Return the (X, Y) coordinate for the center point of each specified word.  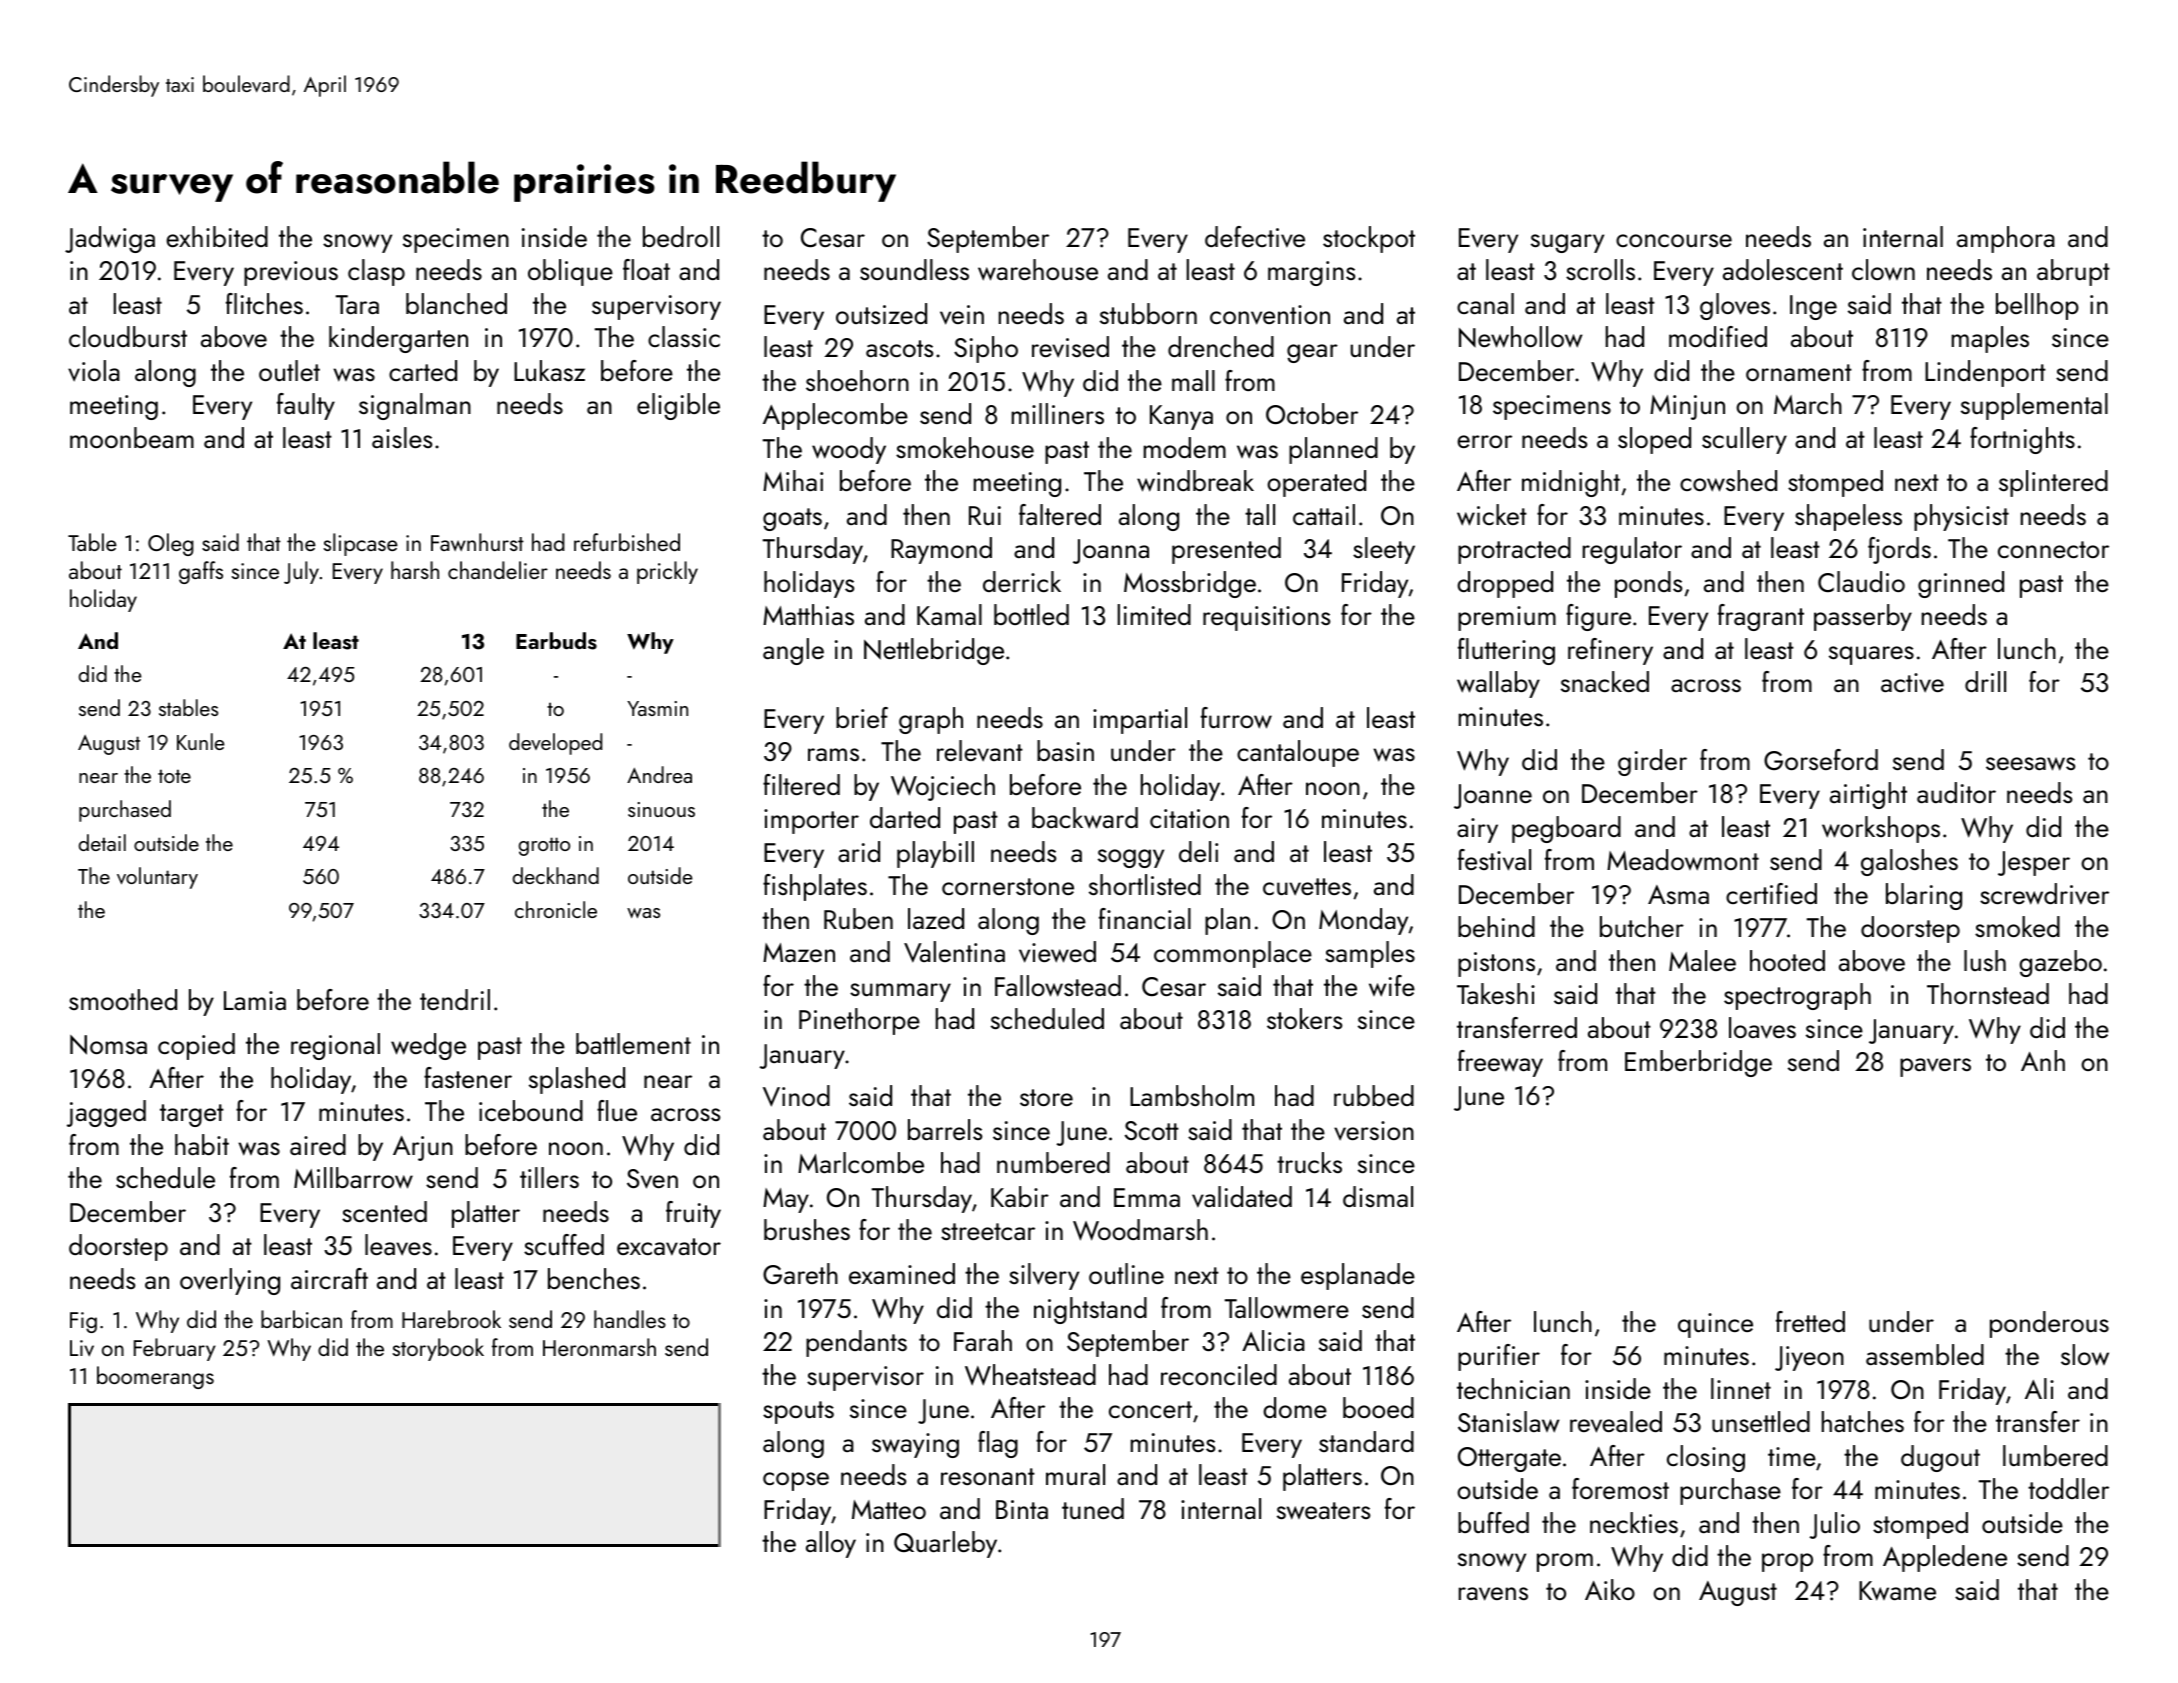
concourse (1674, 240)
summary (900, 992)
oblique (570, 272)
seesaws (2030, 764)
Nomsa (108, 1045)
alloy (831, 1544)
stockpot (1369, 239)
